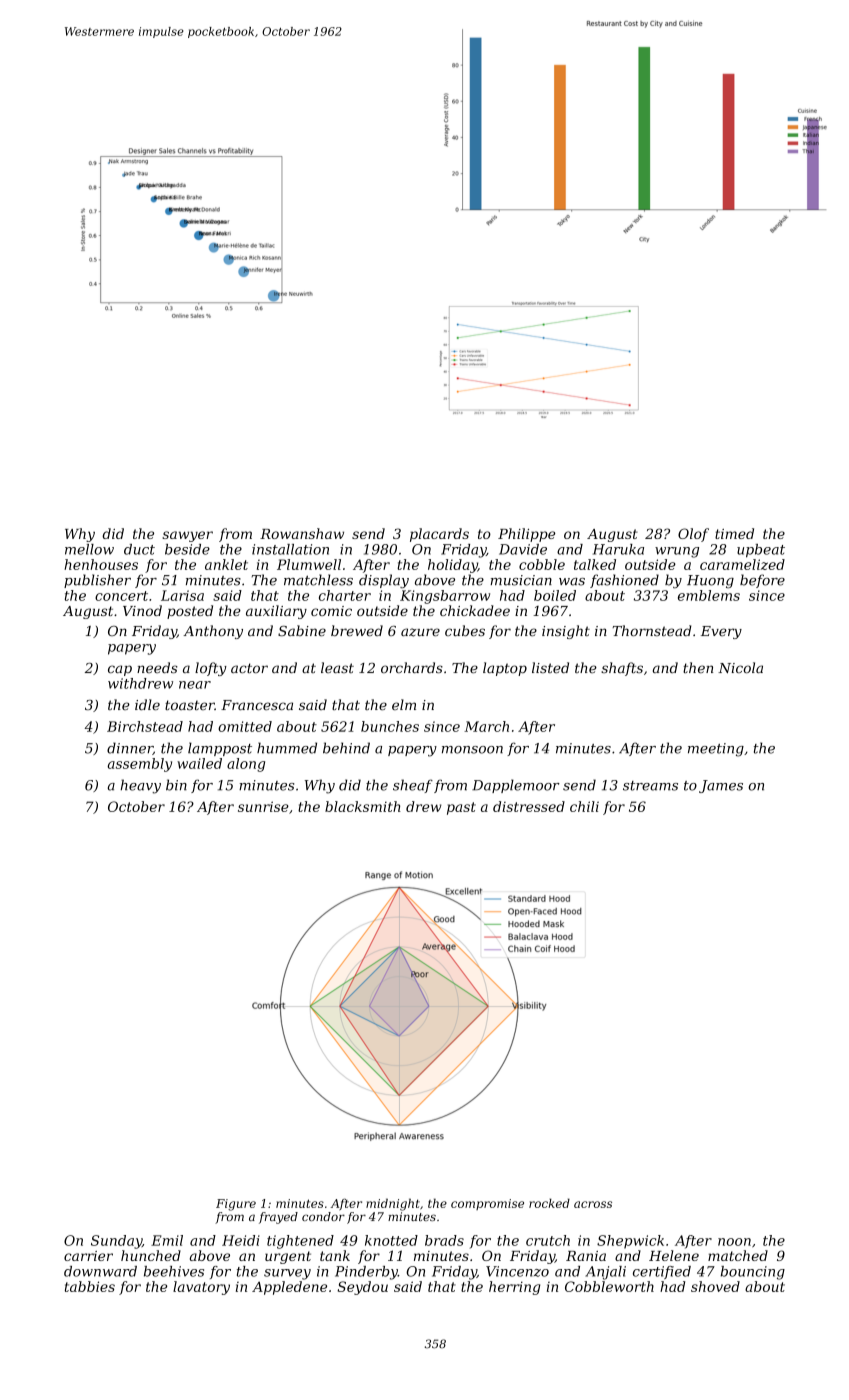 The width and height of the screenshot is (849, 1400). What do you see at coordinates (550, 667) in the screenshot?
I see `listed` at bounding box center [550, 667].
